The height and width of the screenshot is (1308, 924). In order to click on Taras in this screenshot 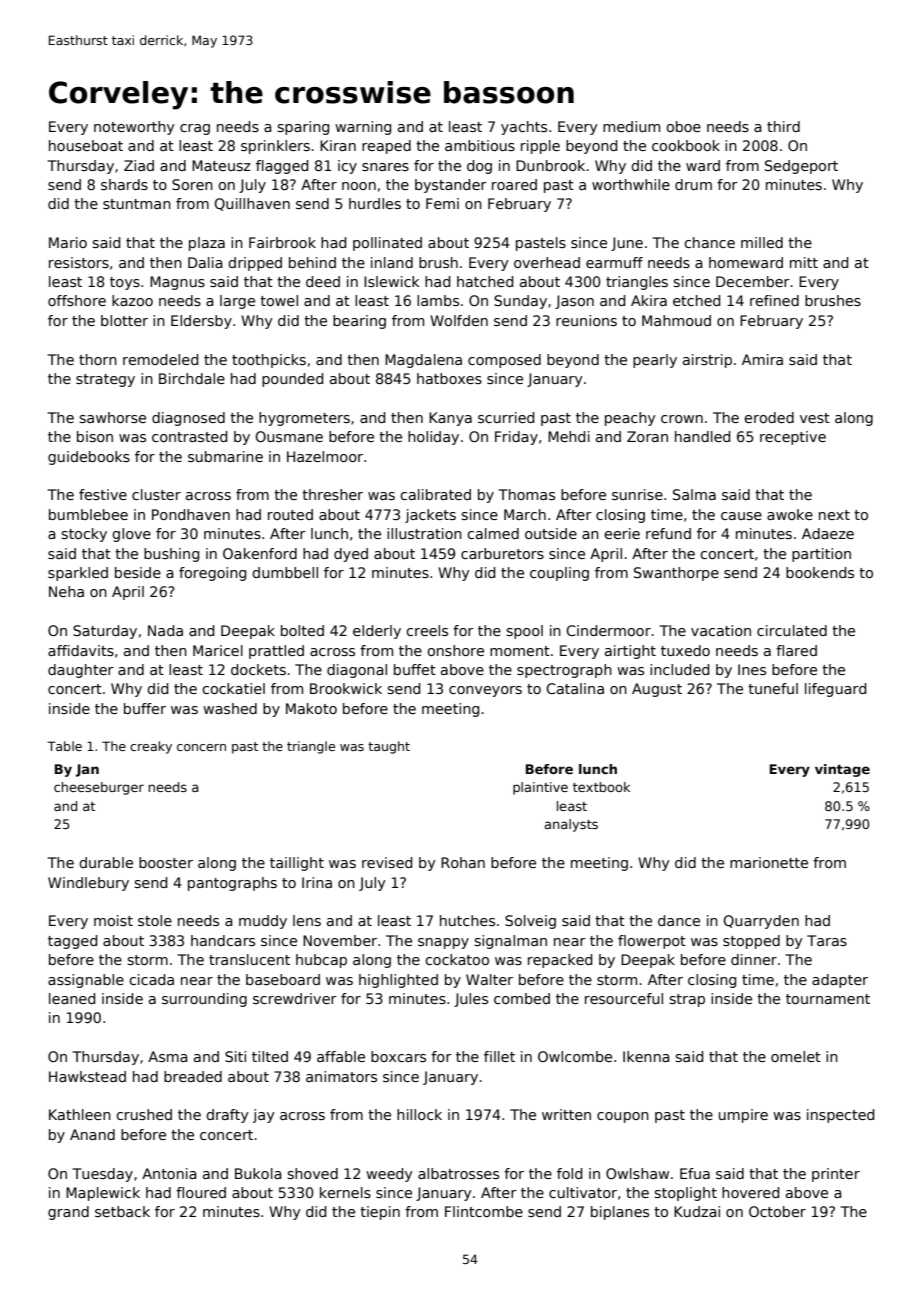, I will do `click(827, 940)`.
